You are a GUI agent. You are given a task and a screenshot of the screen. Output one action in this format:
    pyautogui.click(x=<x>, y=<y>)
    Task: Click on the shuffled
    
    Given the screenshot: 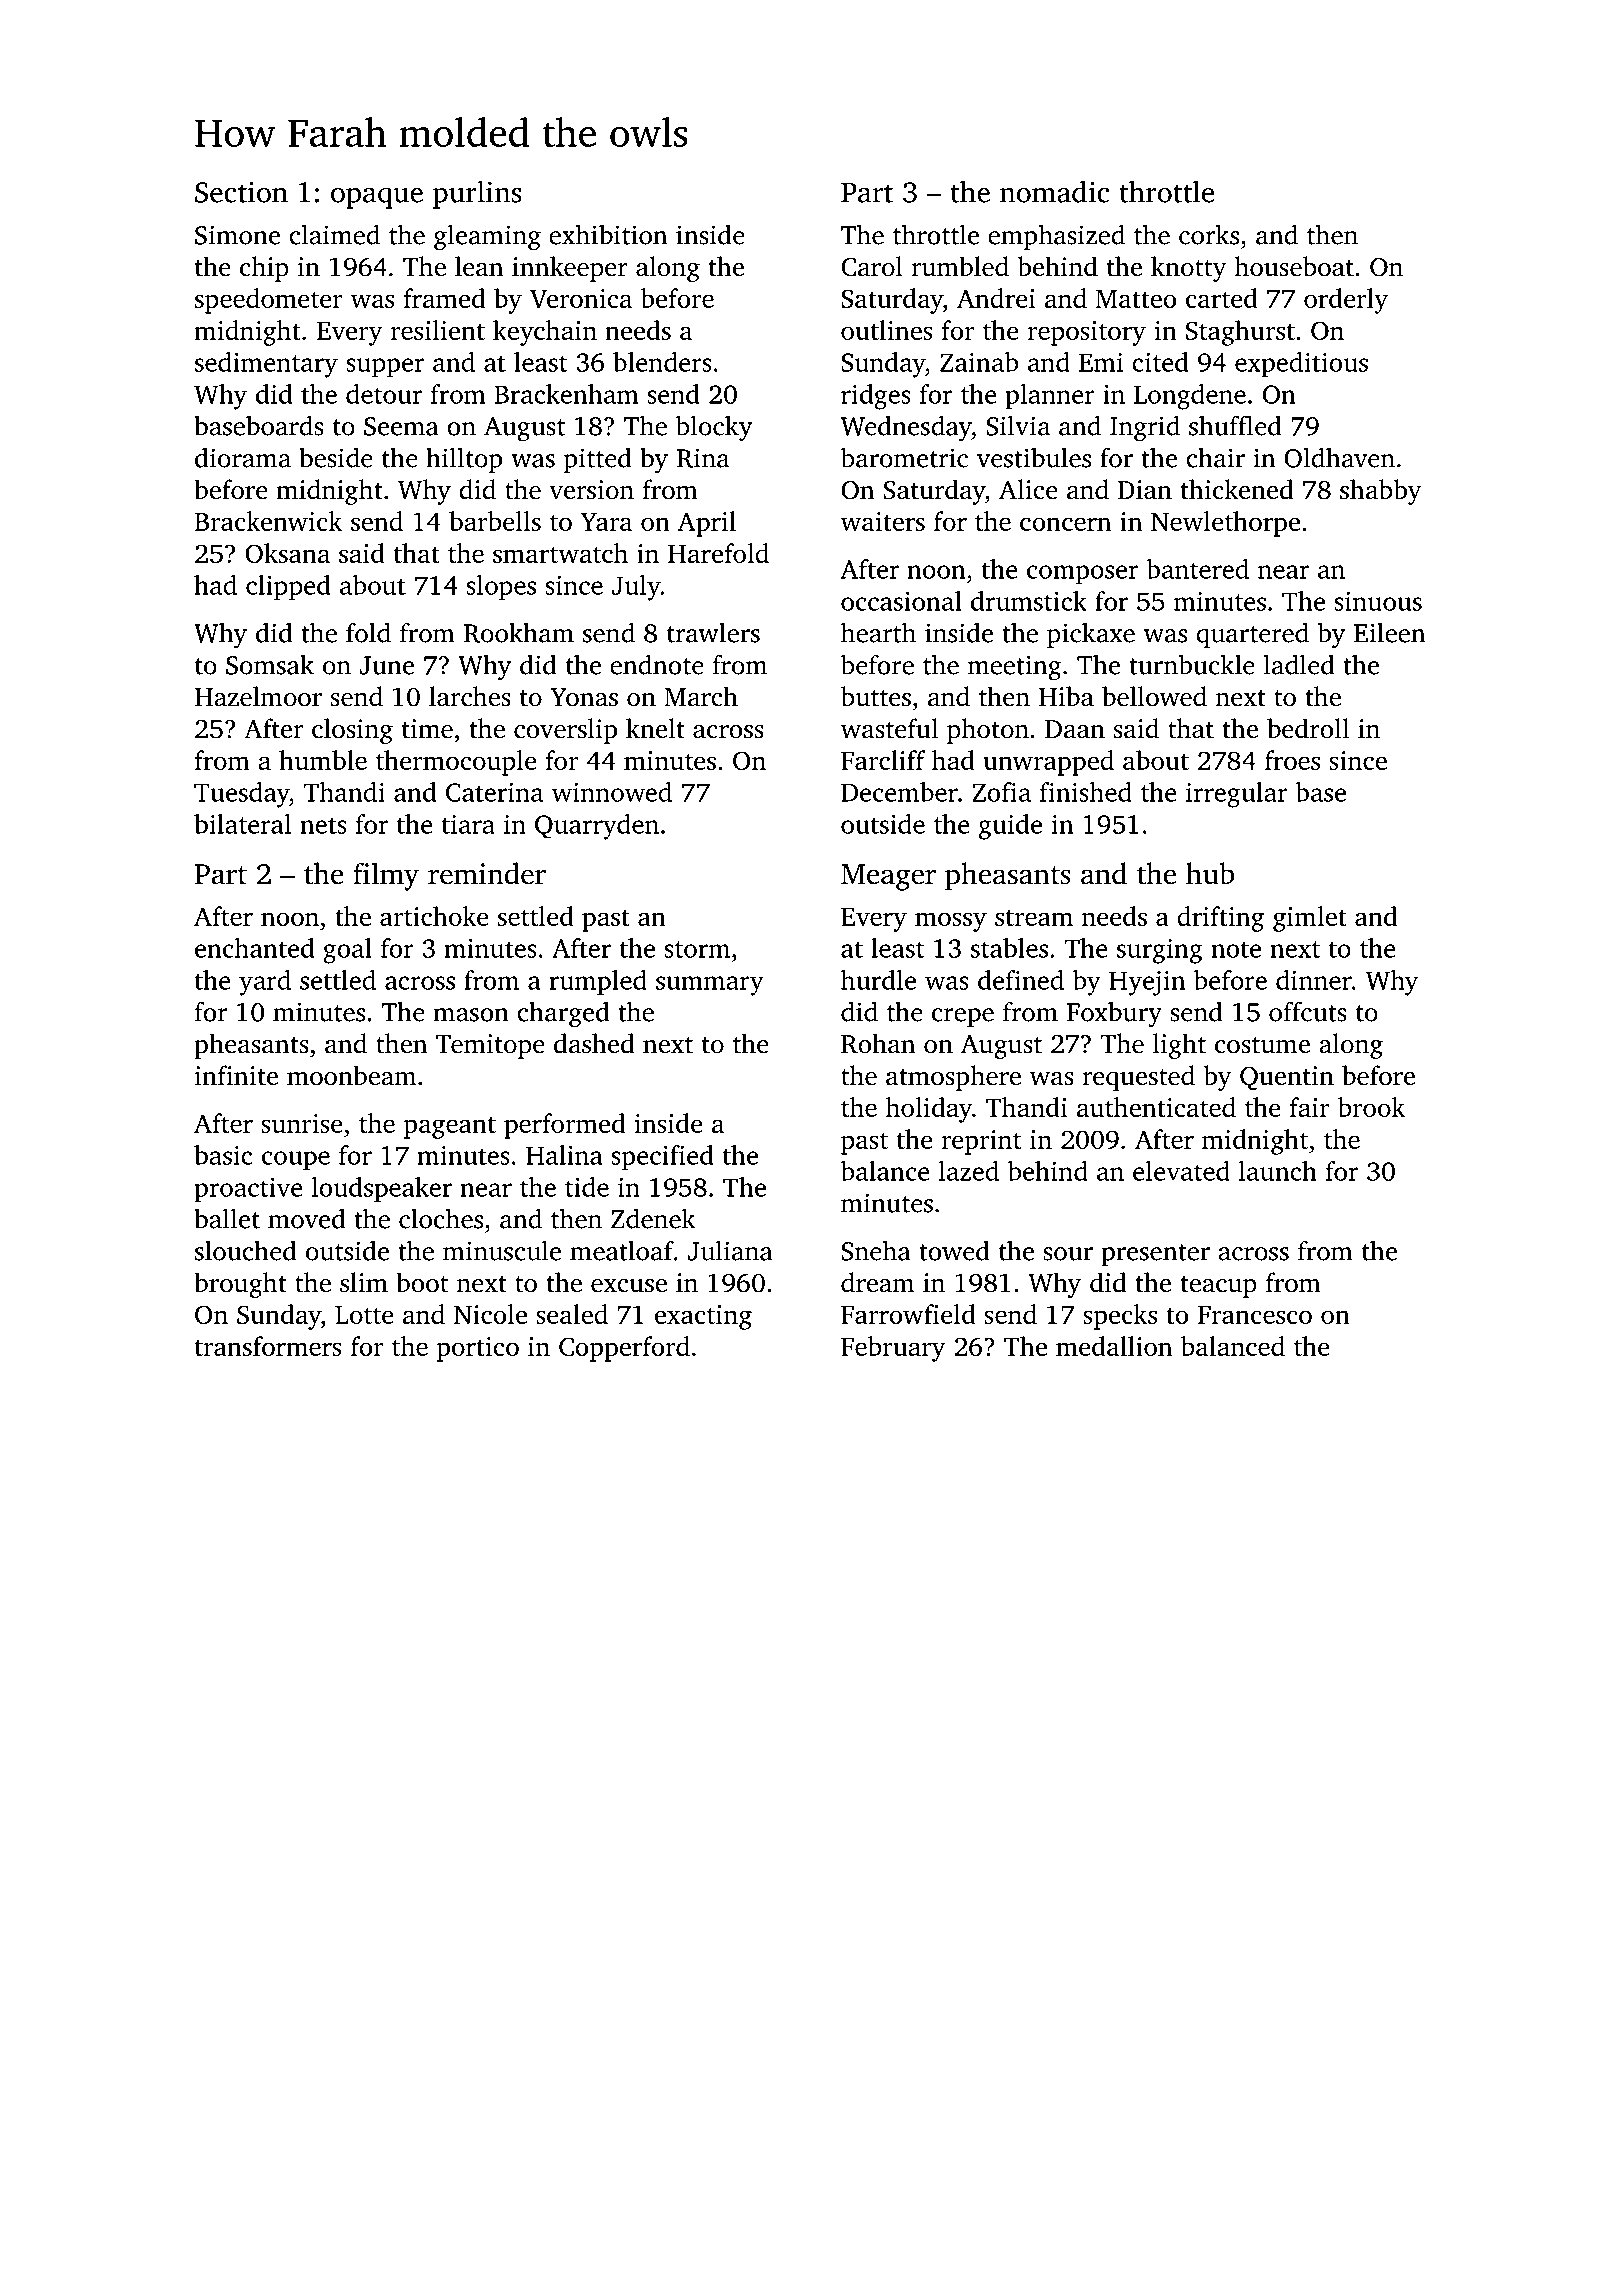 What is the action you would take?
    pyautogui.click(x=1235, y=425)
